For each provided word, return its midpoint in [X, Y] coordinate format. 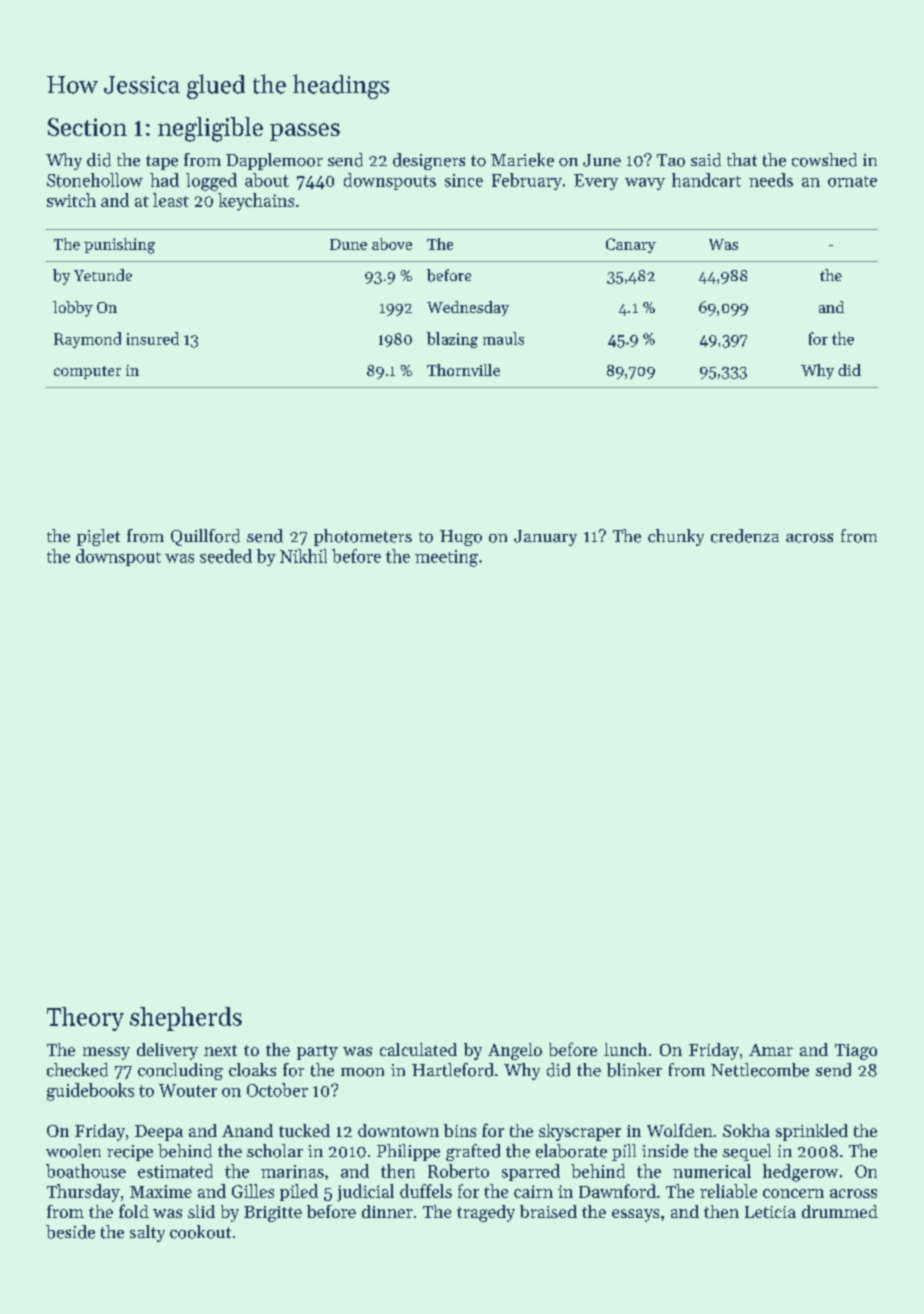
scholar [275, 1151]
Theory [85, 1019]
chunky [676, 537]
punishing [119, 246]
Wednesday [468, 308]
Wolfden [680, 1130]
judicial [365, 1193]
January [545, 538]
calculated [418, 1049]
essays [635, 1215]
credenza [745, 536]
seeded [226, 556]
